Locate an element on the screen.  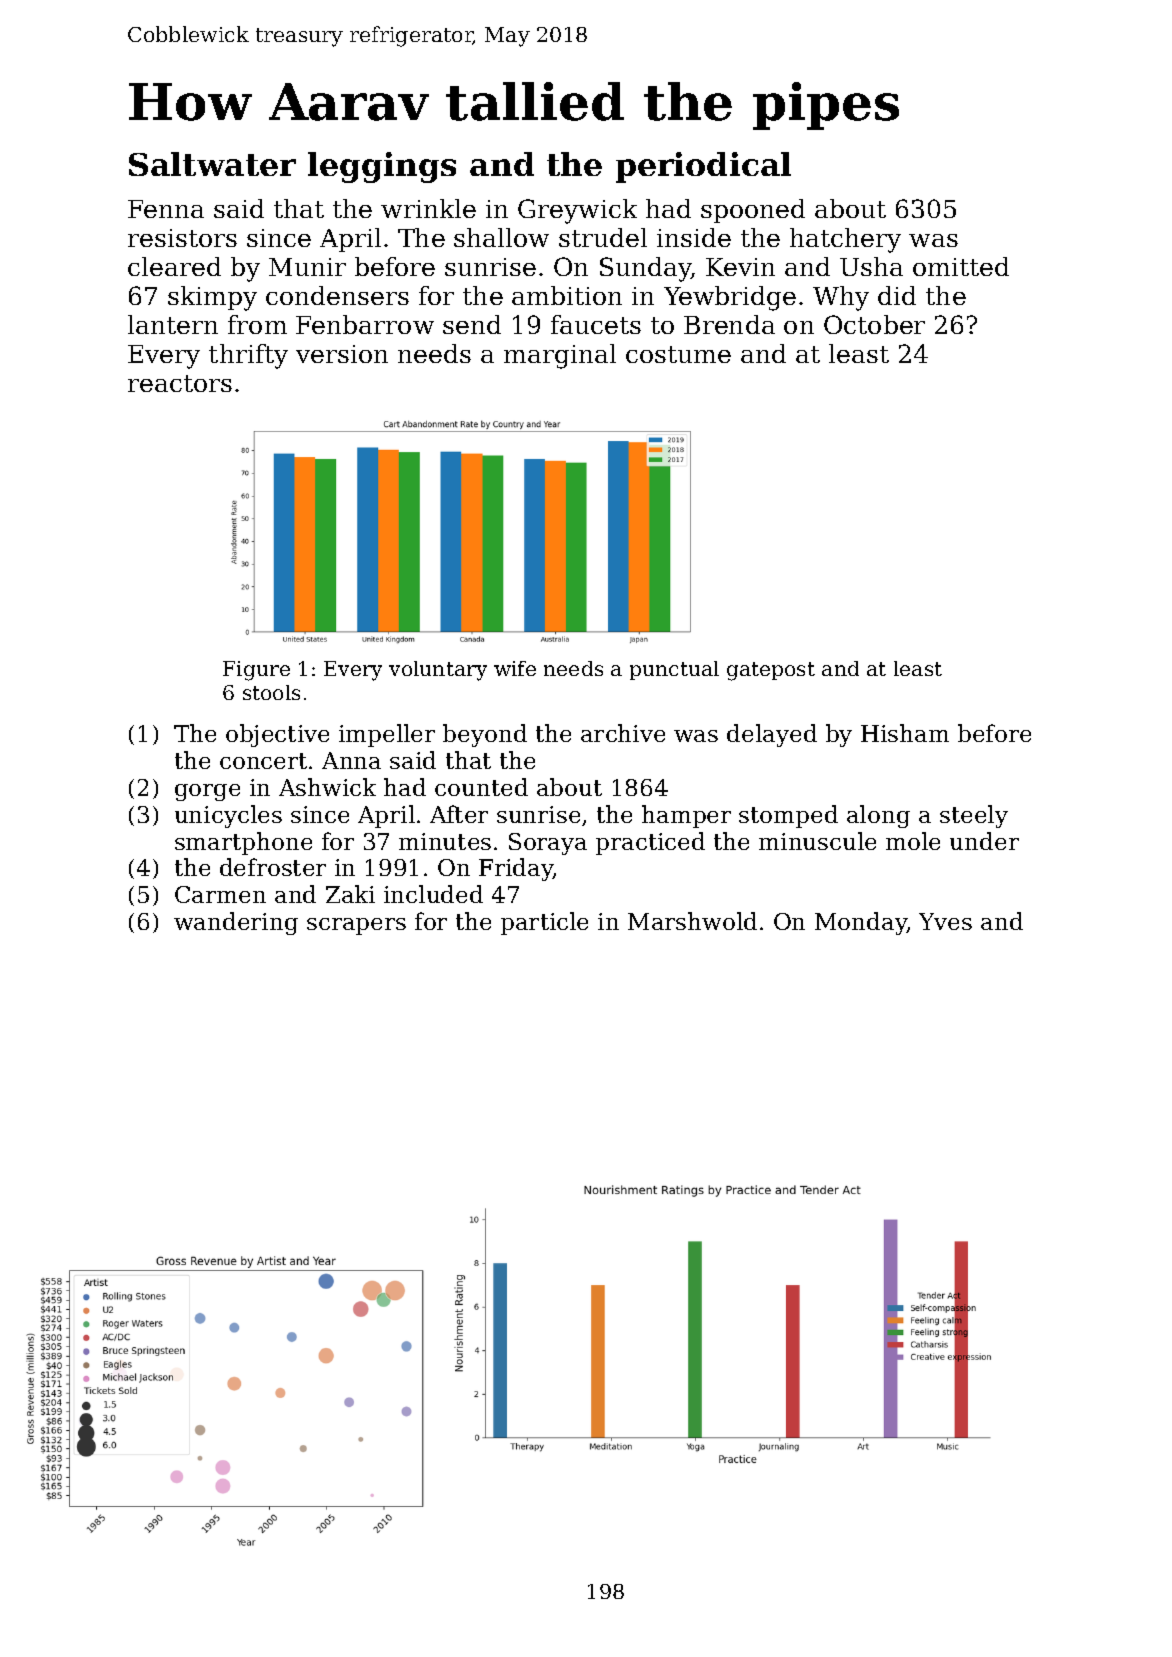
Soraya is located at coordinates (548, 844).
